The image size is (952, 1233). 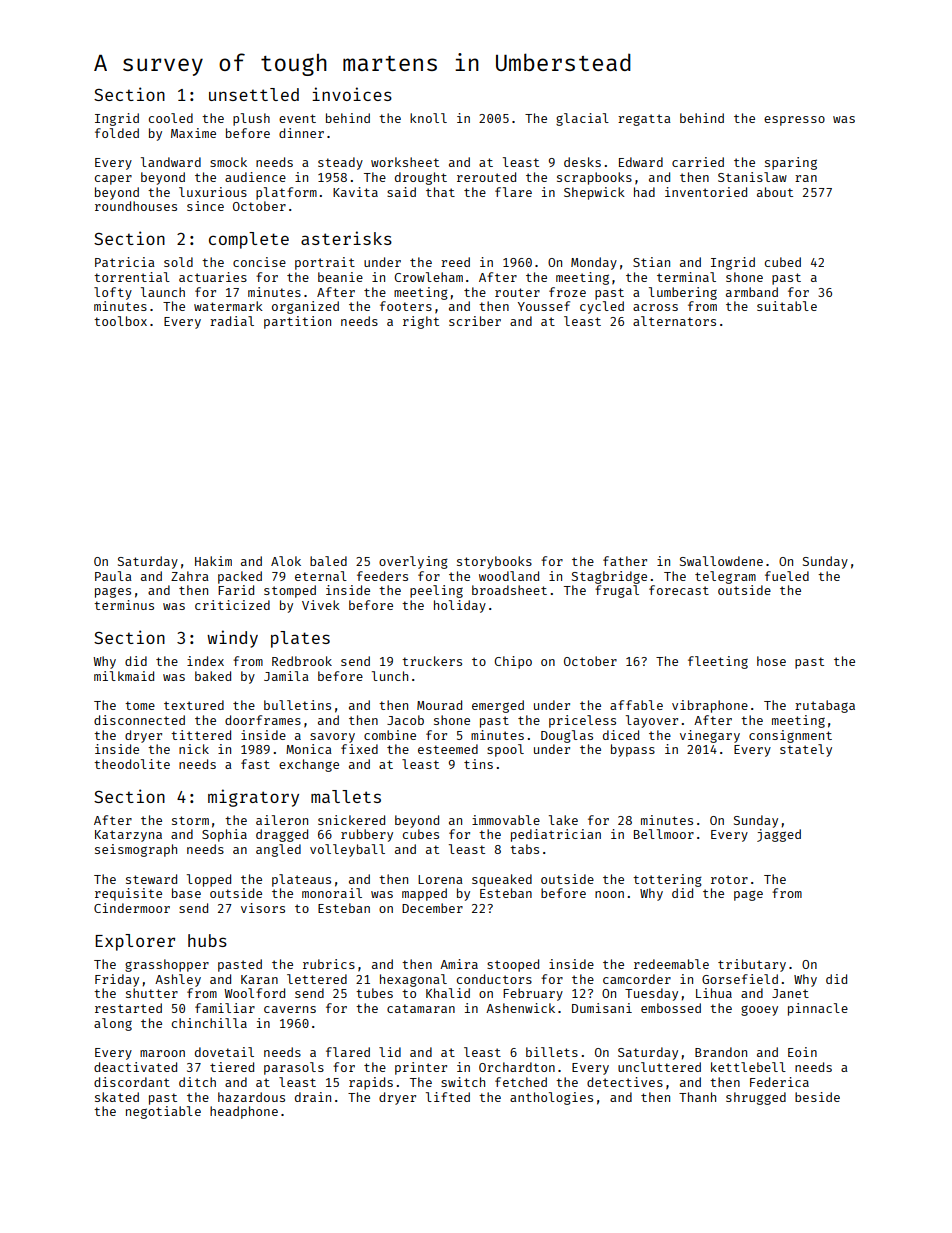 What do you see at coordinates (674, 321) in the page?
I see `alternators` at bounding box center [674, 321].
